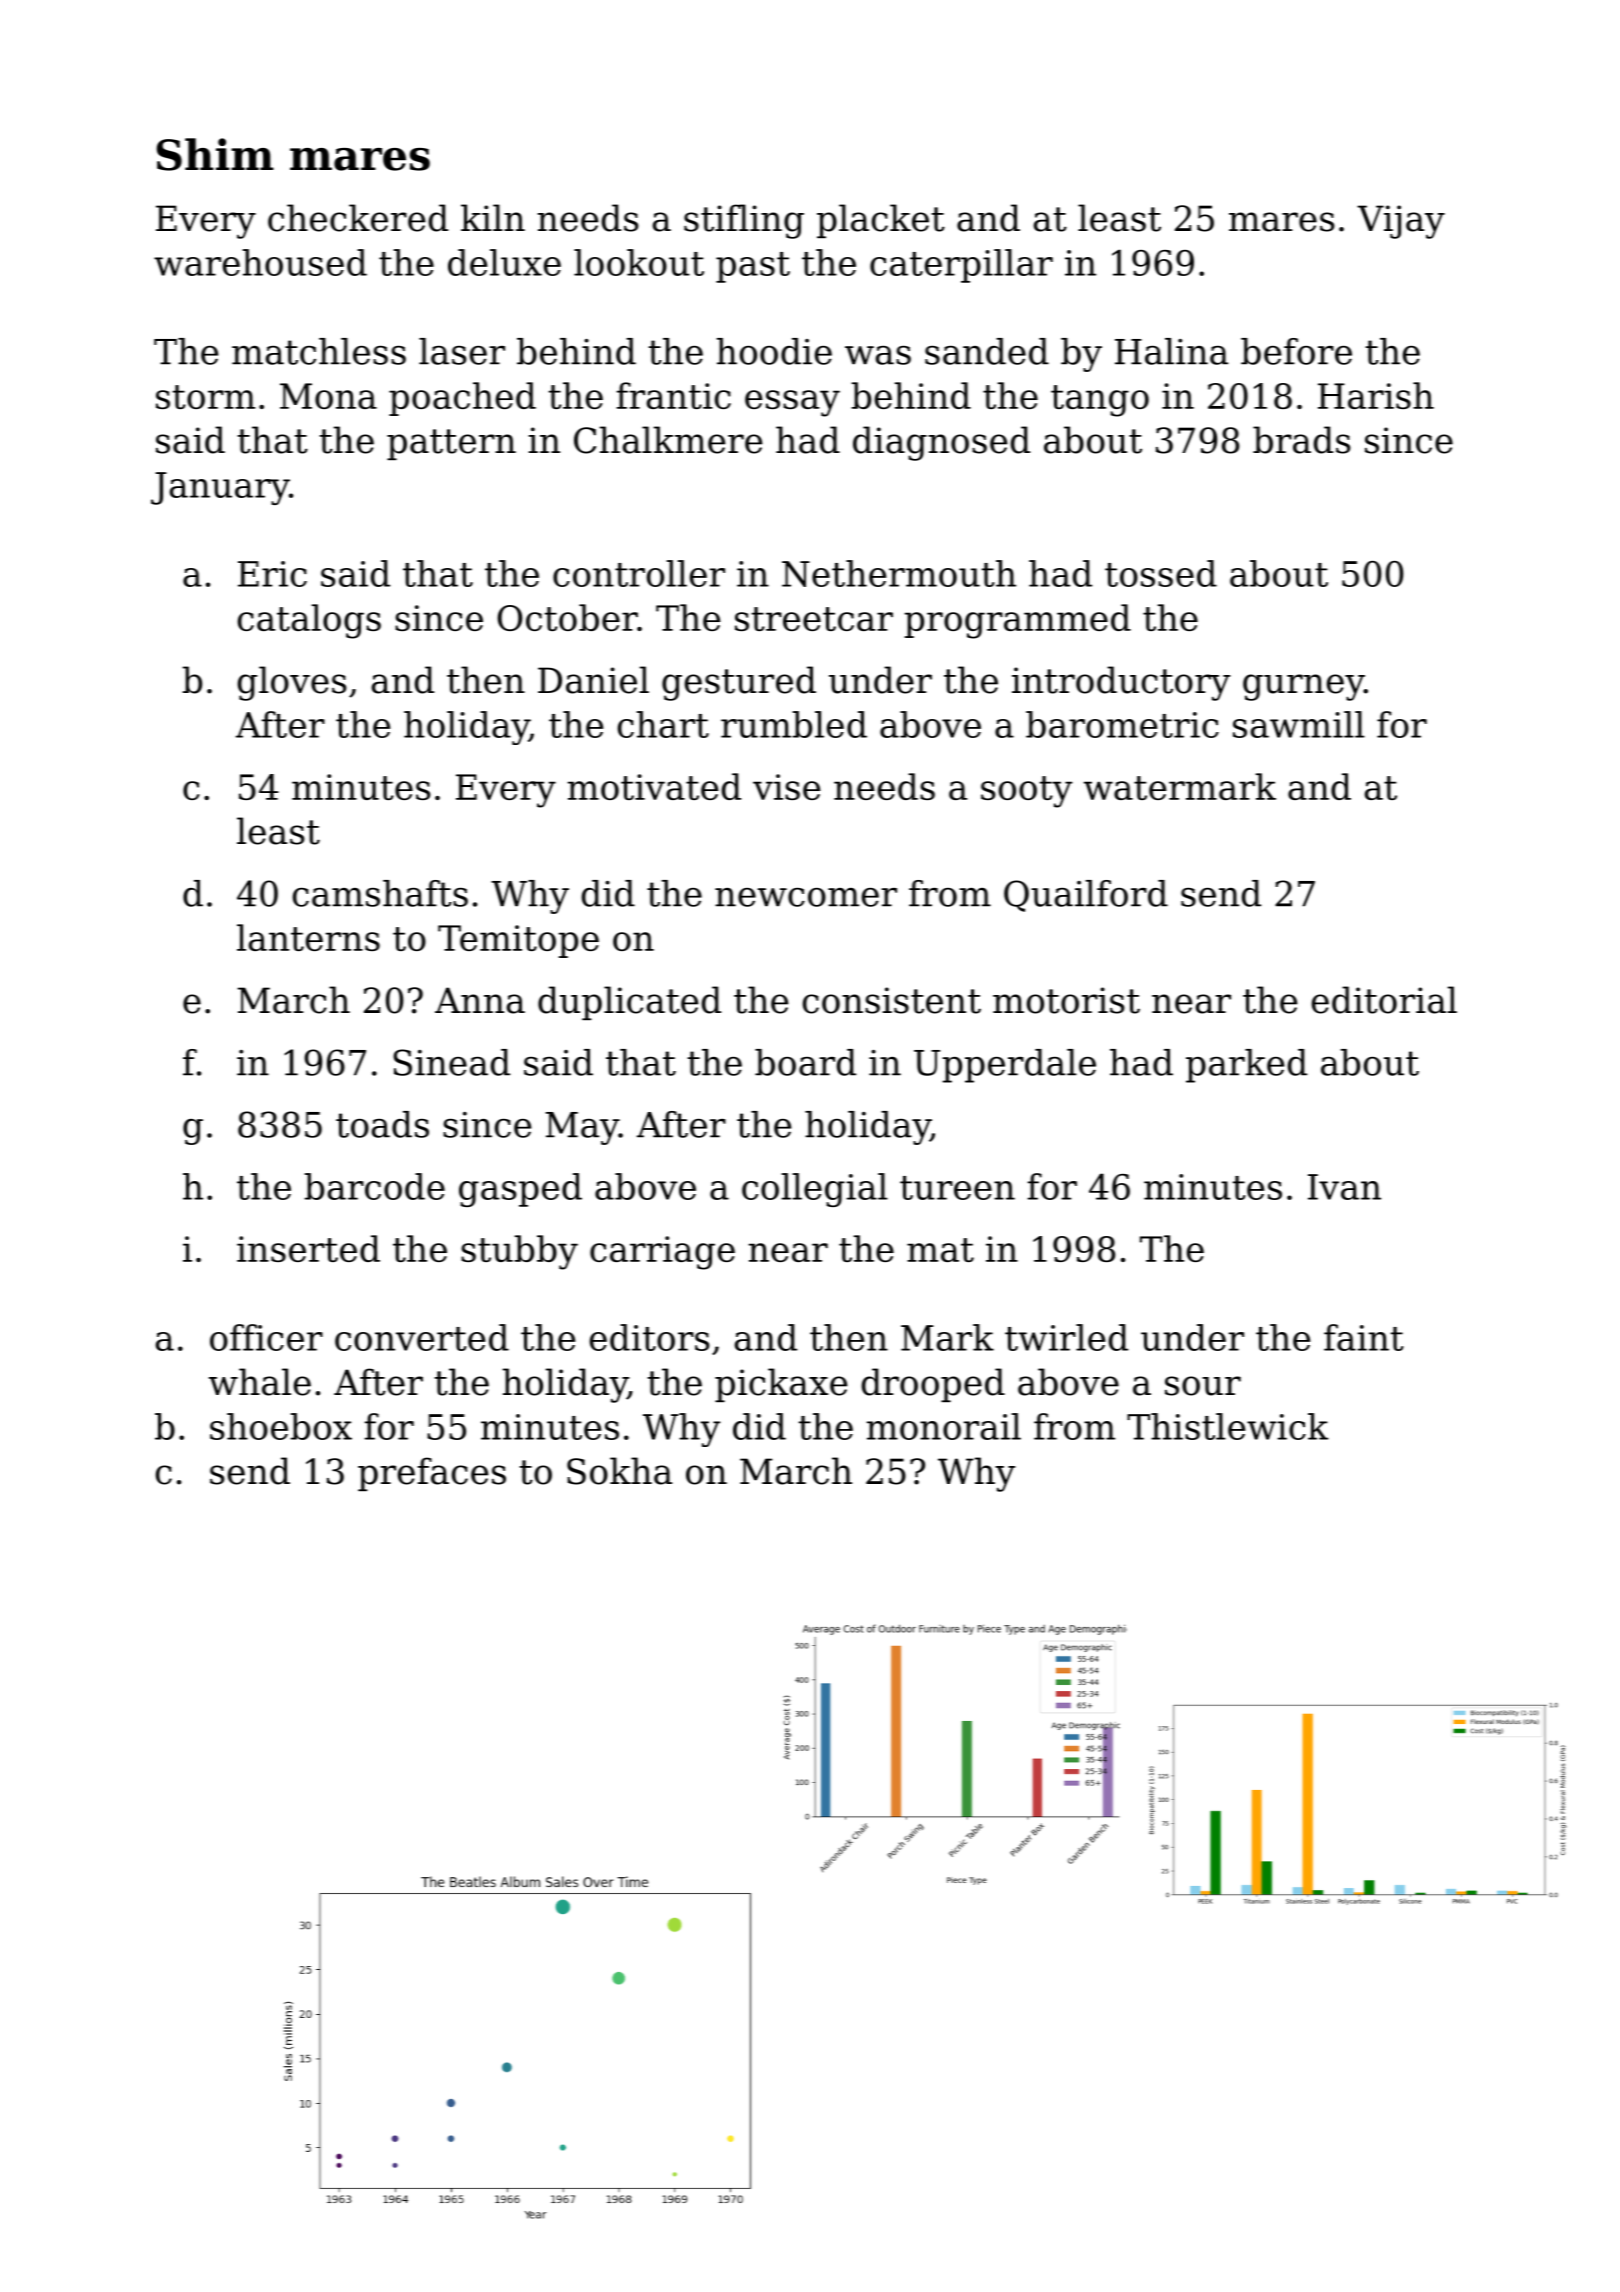 This page has width=1620, height=2292. Describe the element at coordinates (744, 221) in the page. I see `stifling` at that location.
